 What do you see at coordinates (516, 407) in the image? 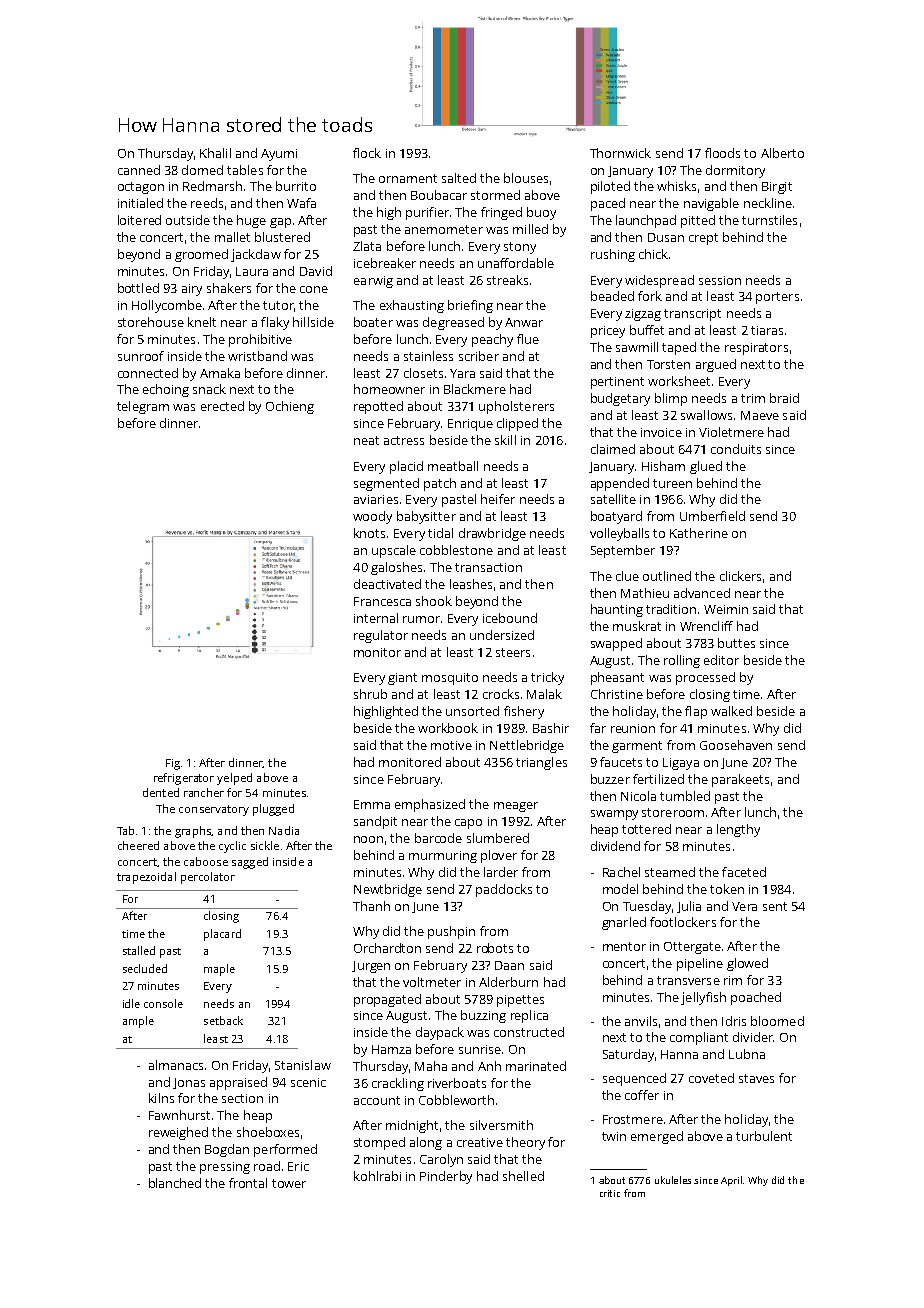
I see `upholsterers` at bounding box center [516, 407].
